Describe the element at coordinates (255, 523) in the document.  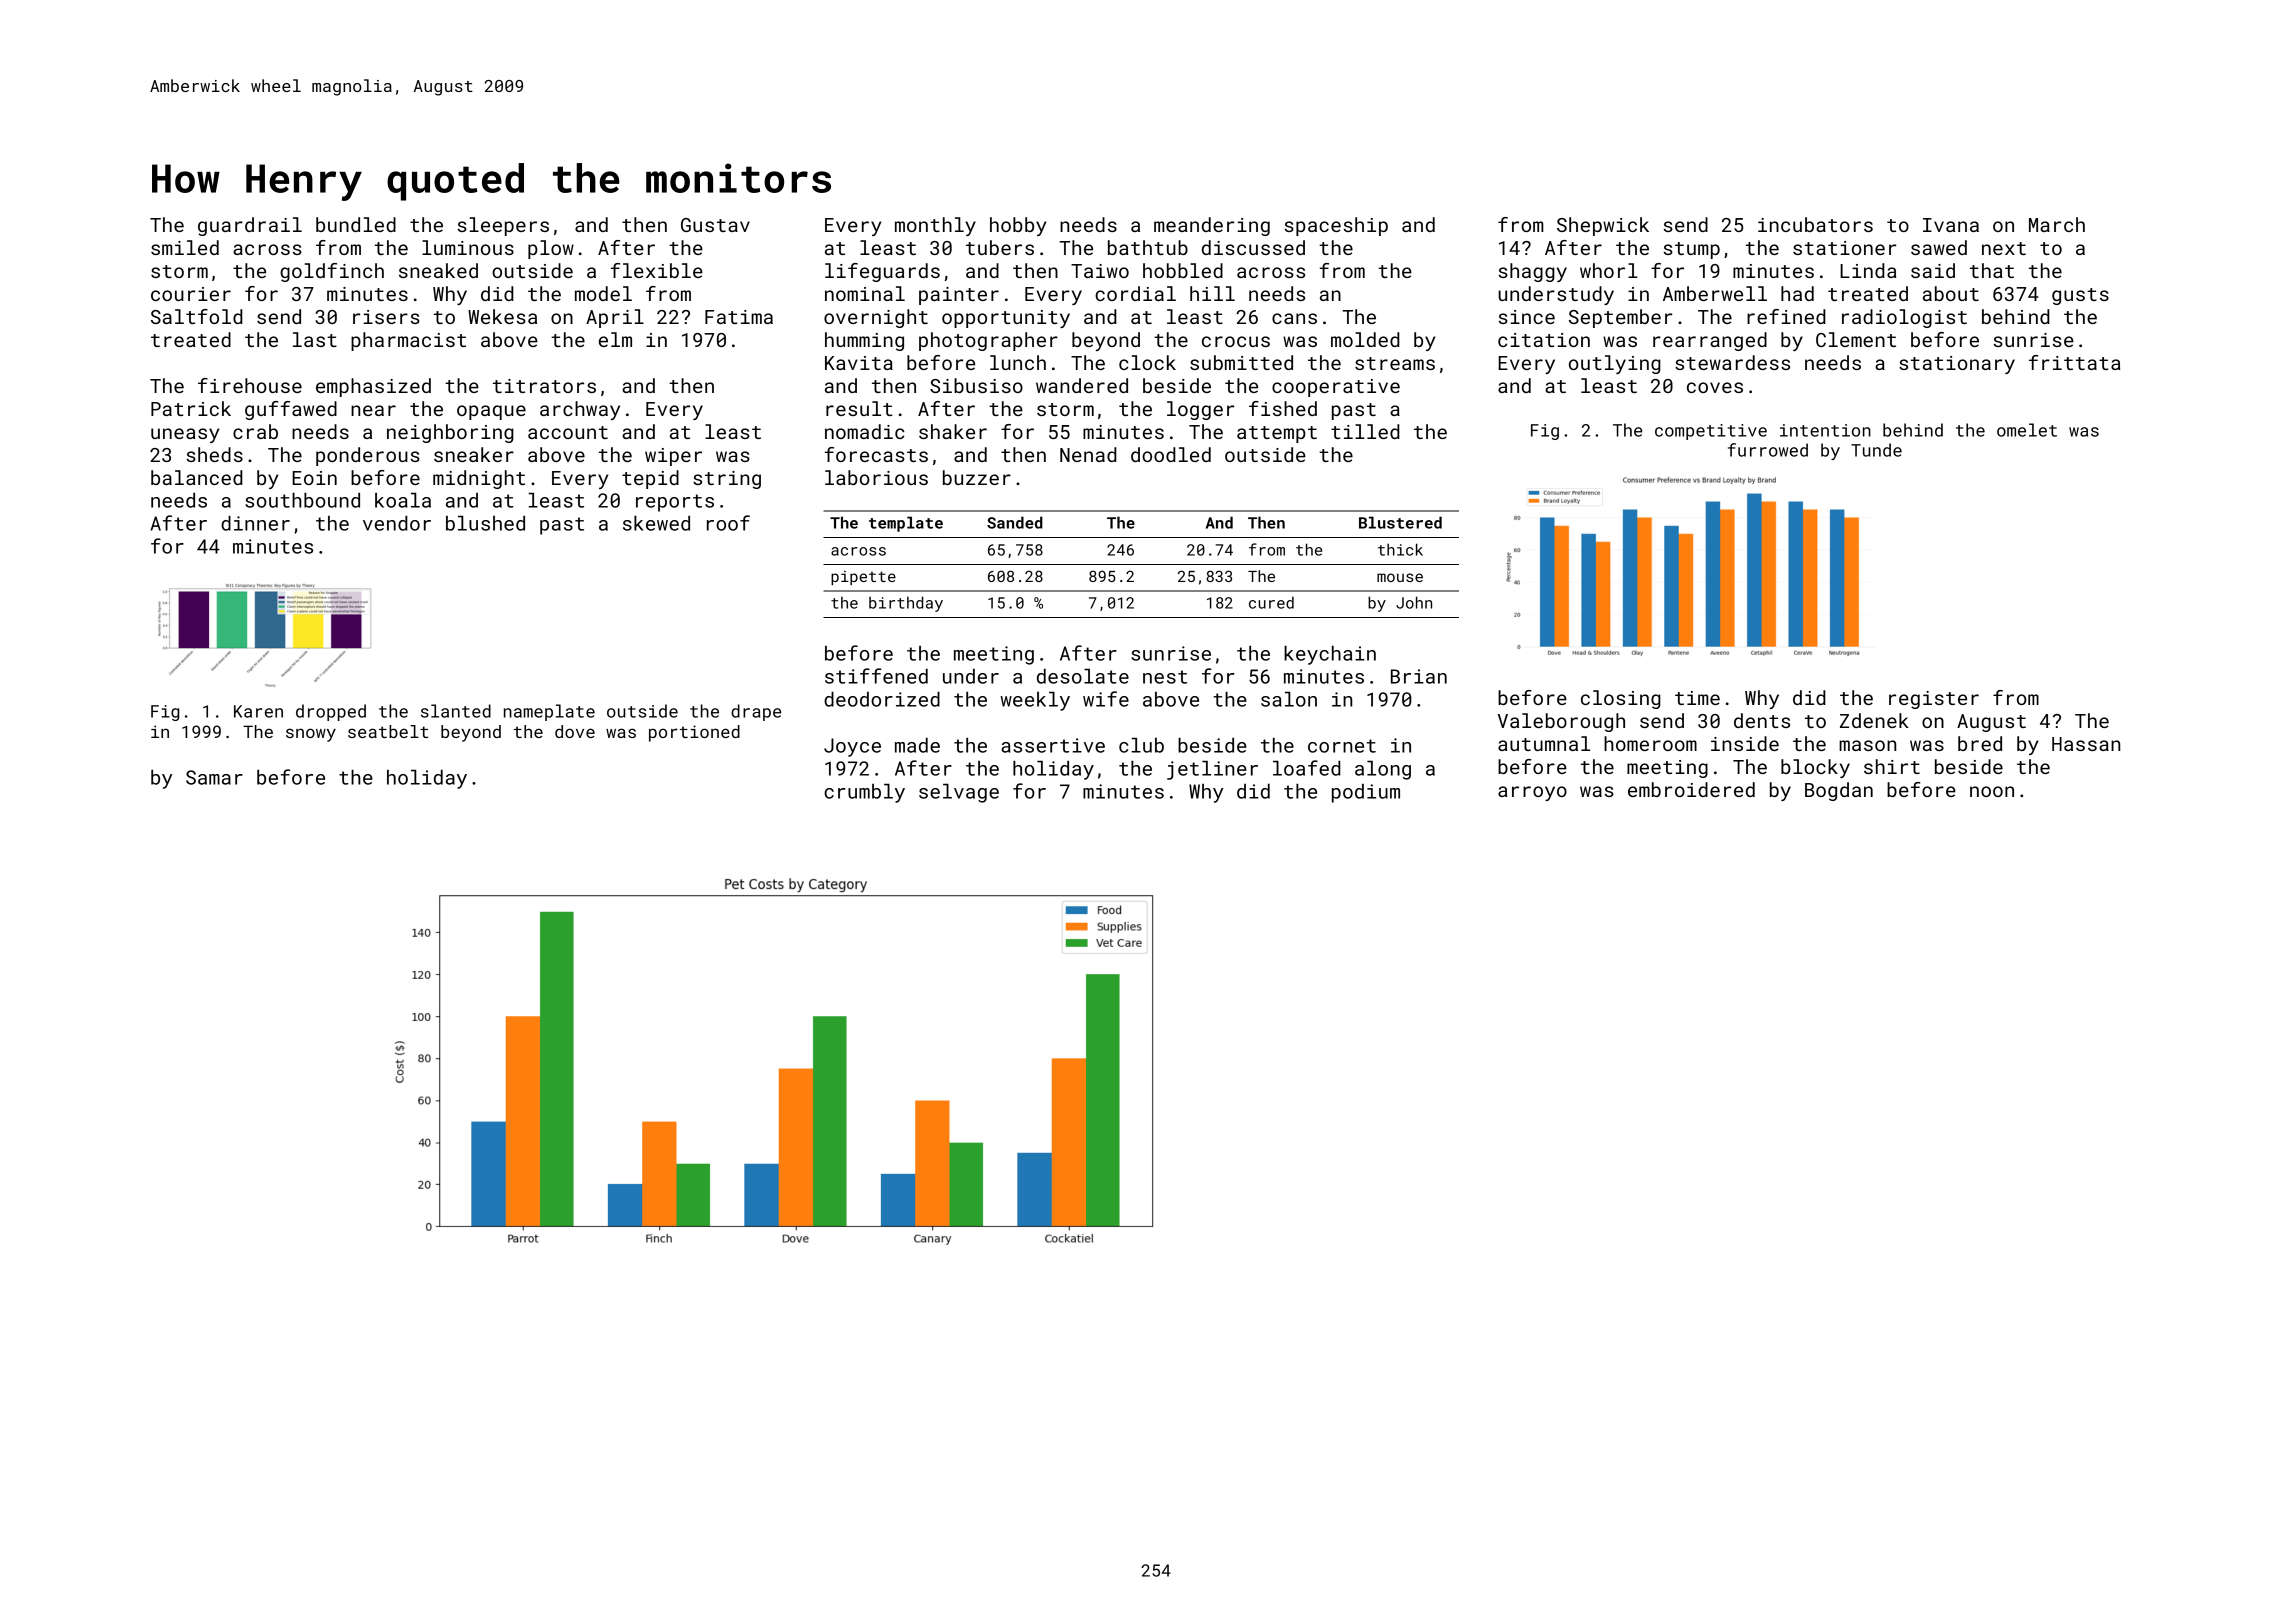
I see `dinner` at that location.
